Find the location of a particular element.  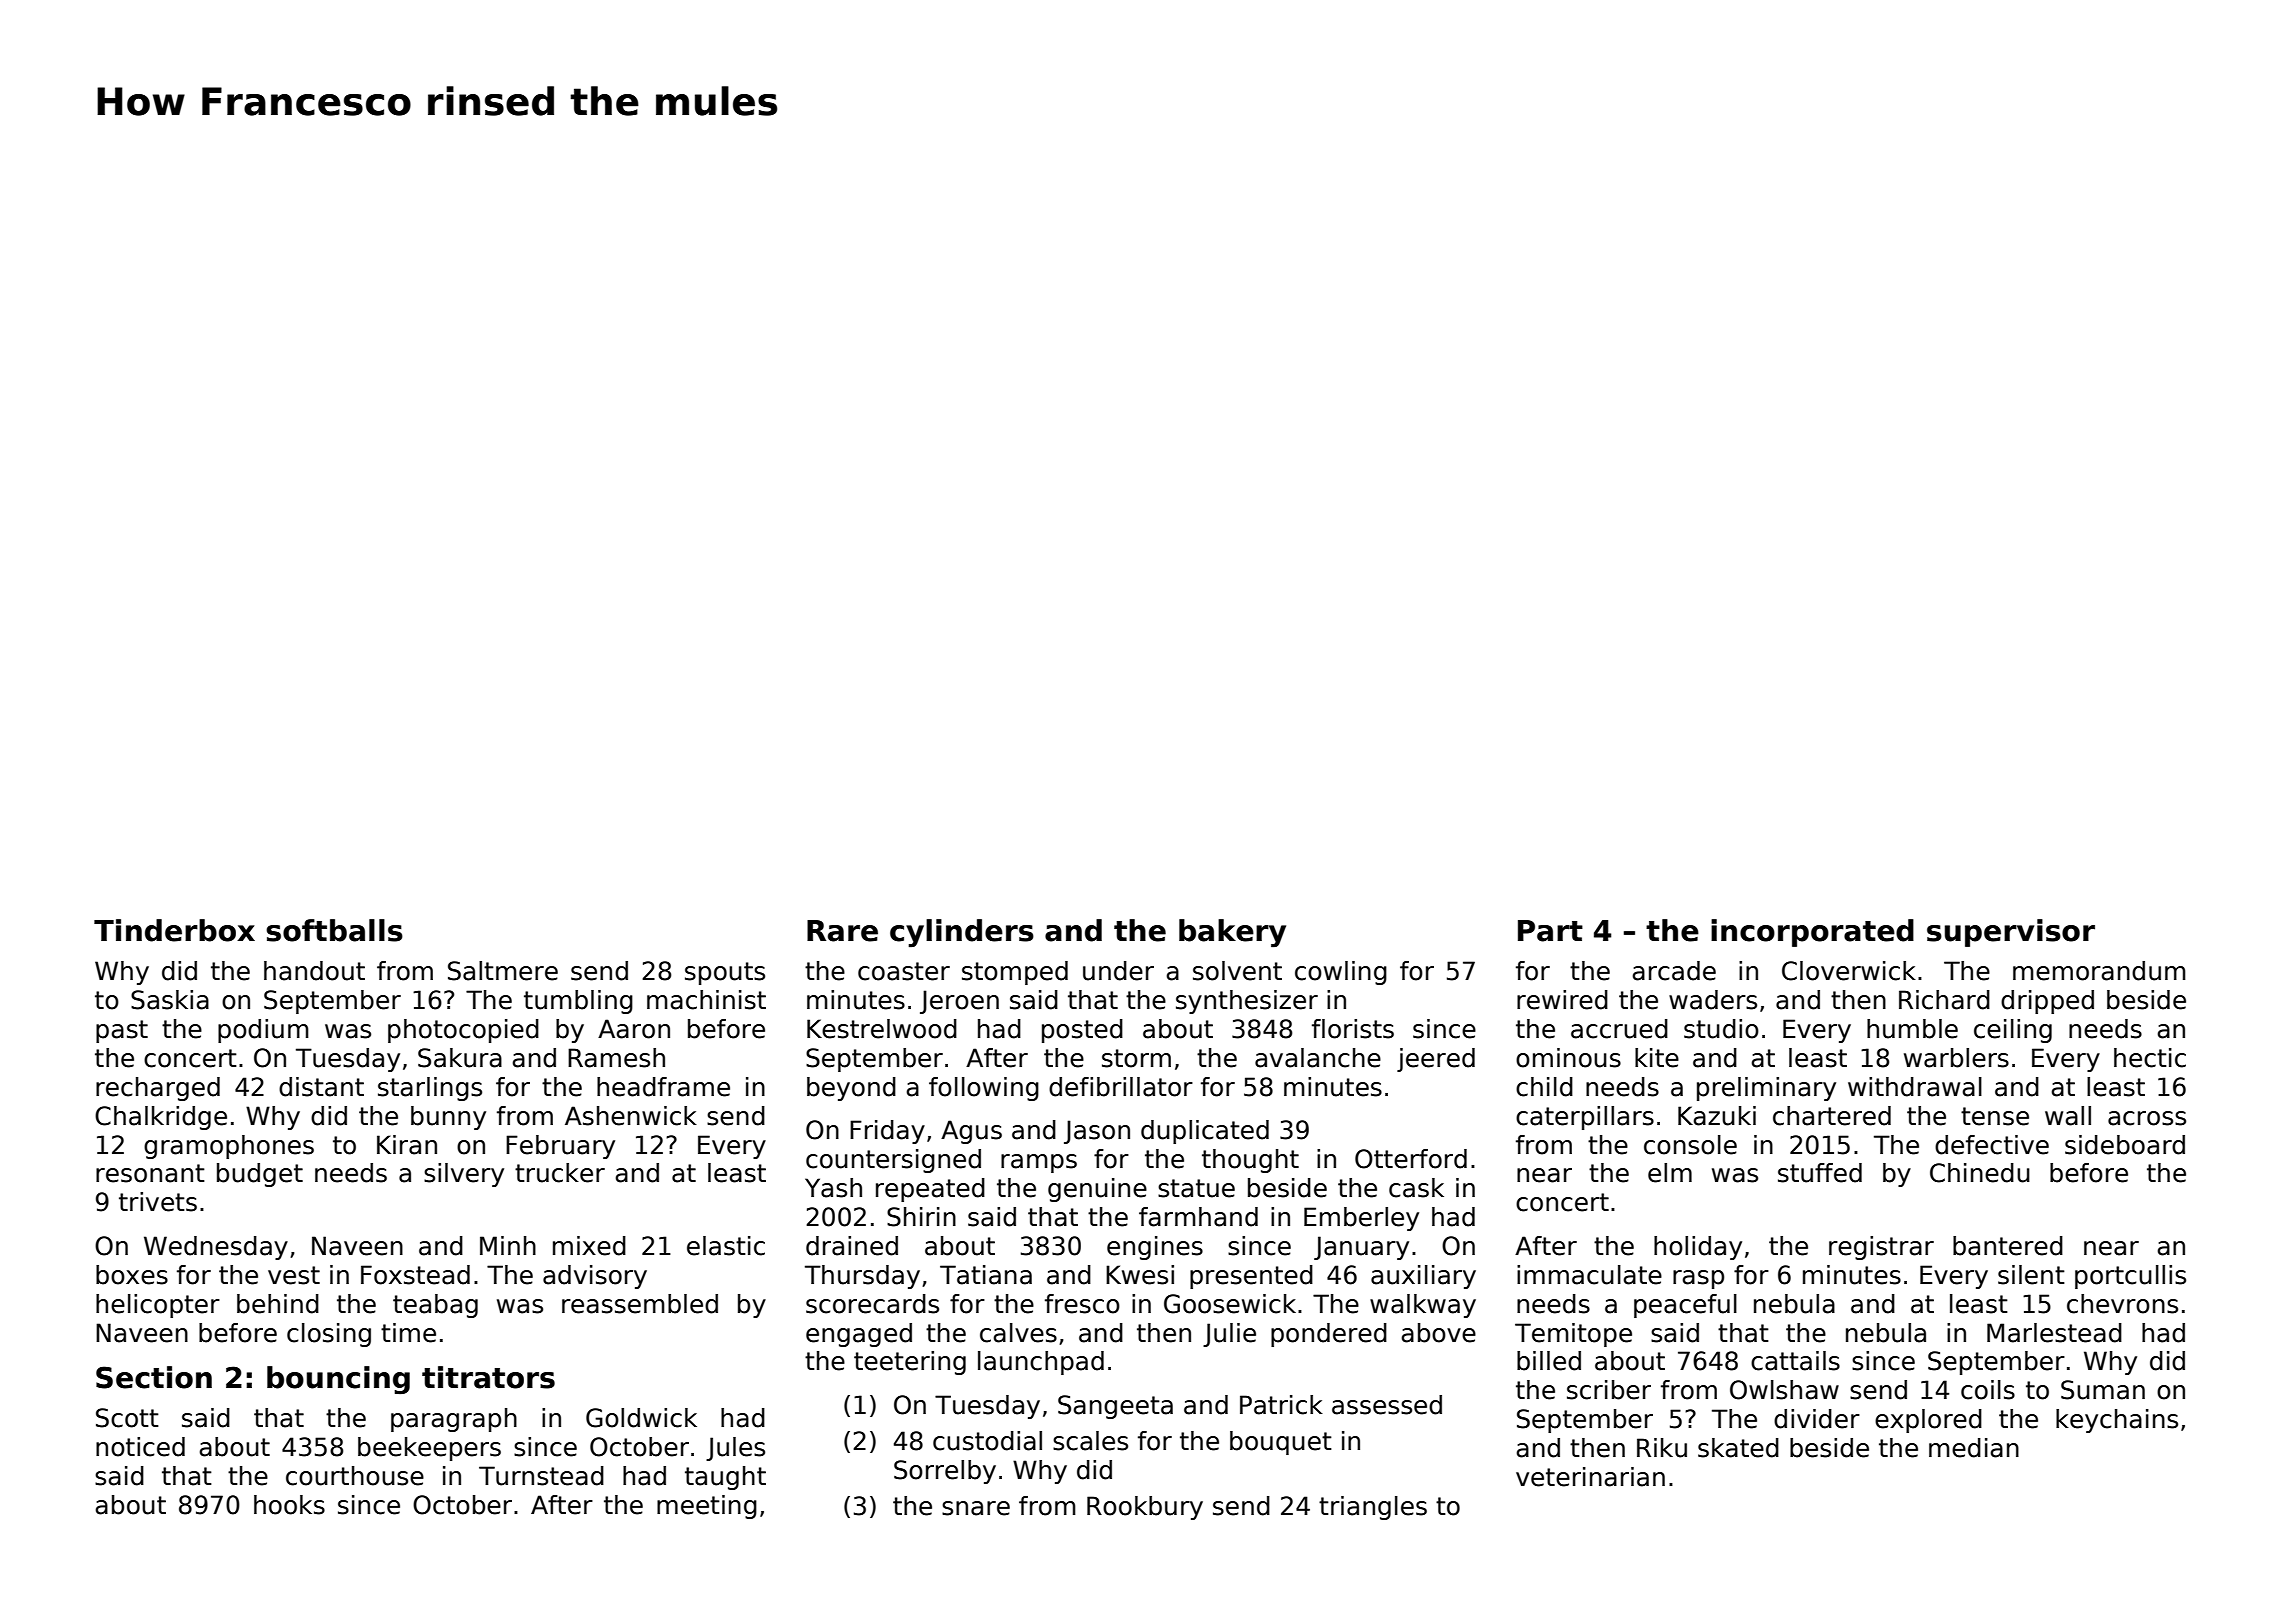

posted is located at coordinates (1082, 1031).
